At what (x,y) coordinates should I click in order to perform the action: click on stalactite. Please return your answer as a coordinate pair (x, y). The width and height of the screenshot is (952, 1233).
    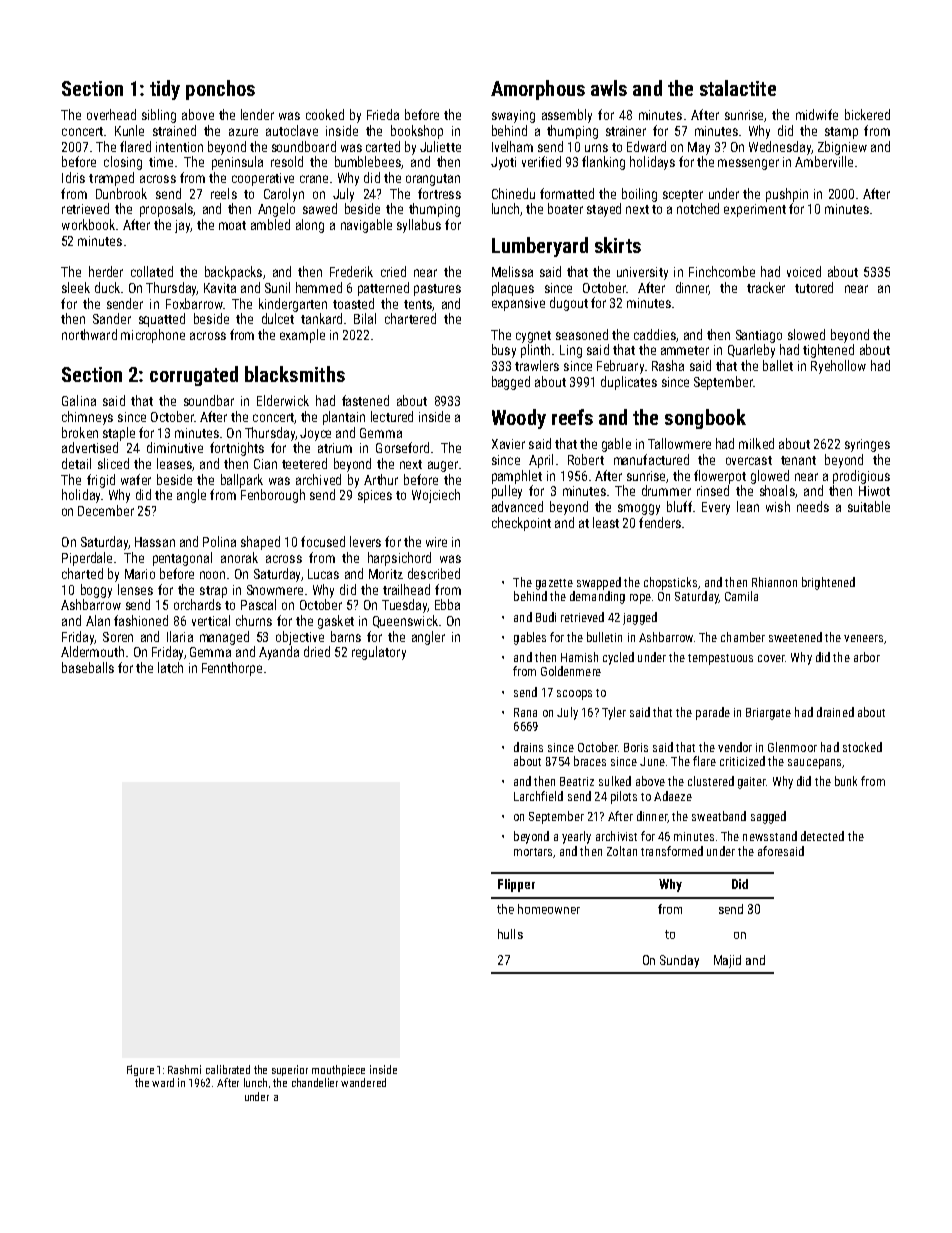
    Looking at the image, I should click on (738, 88).
